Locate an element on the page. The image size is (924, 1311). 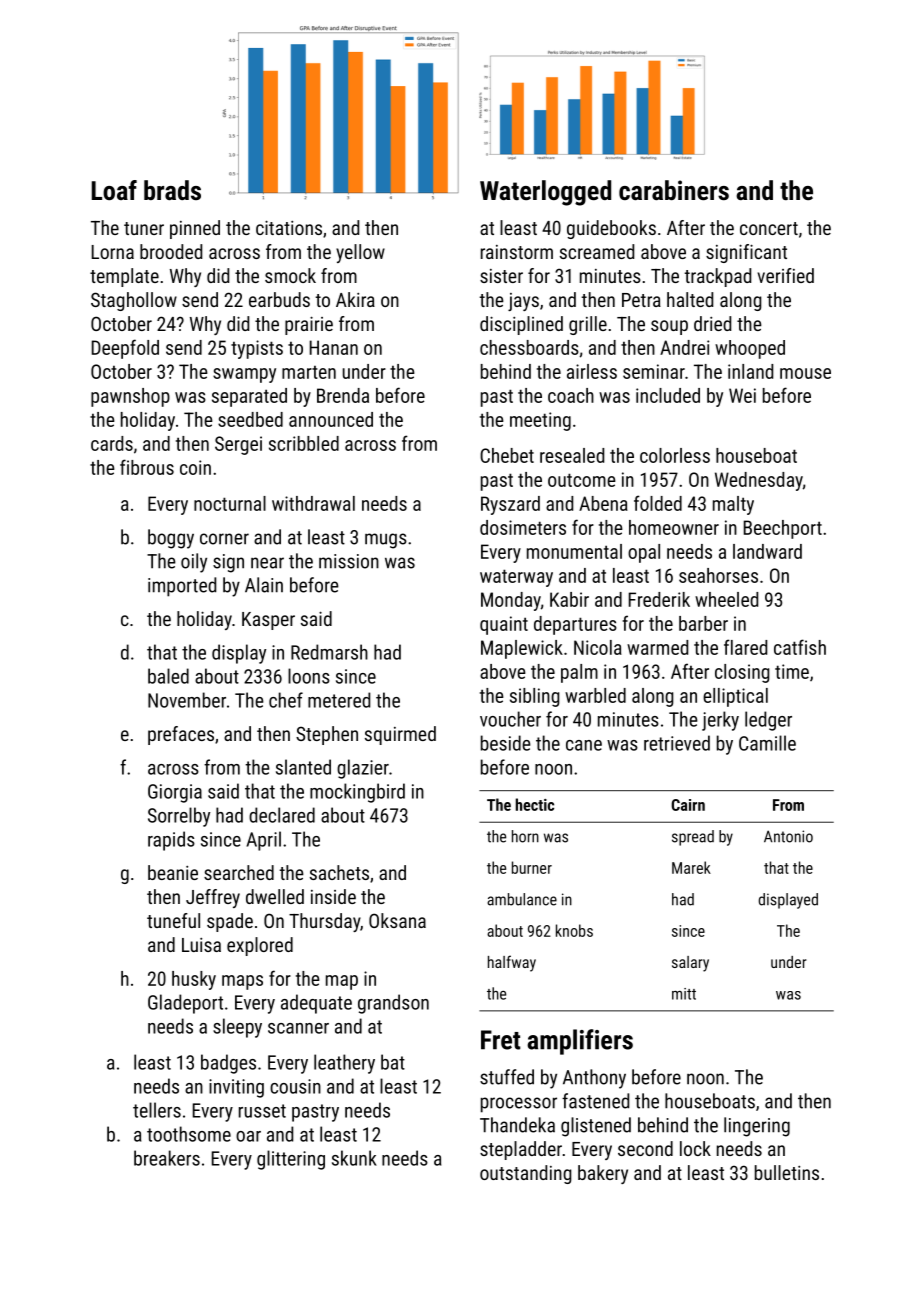
cards is located at coordinates (112, 443).
